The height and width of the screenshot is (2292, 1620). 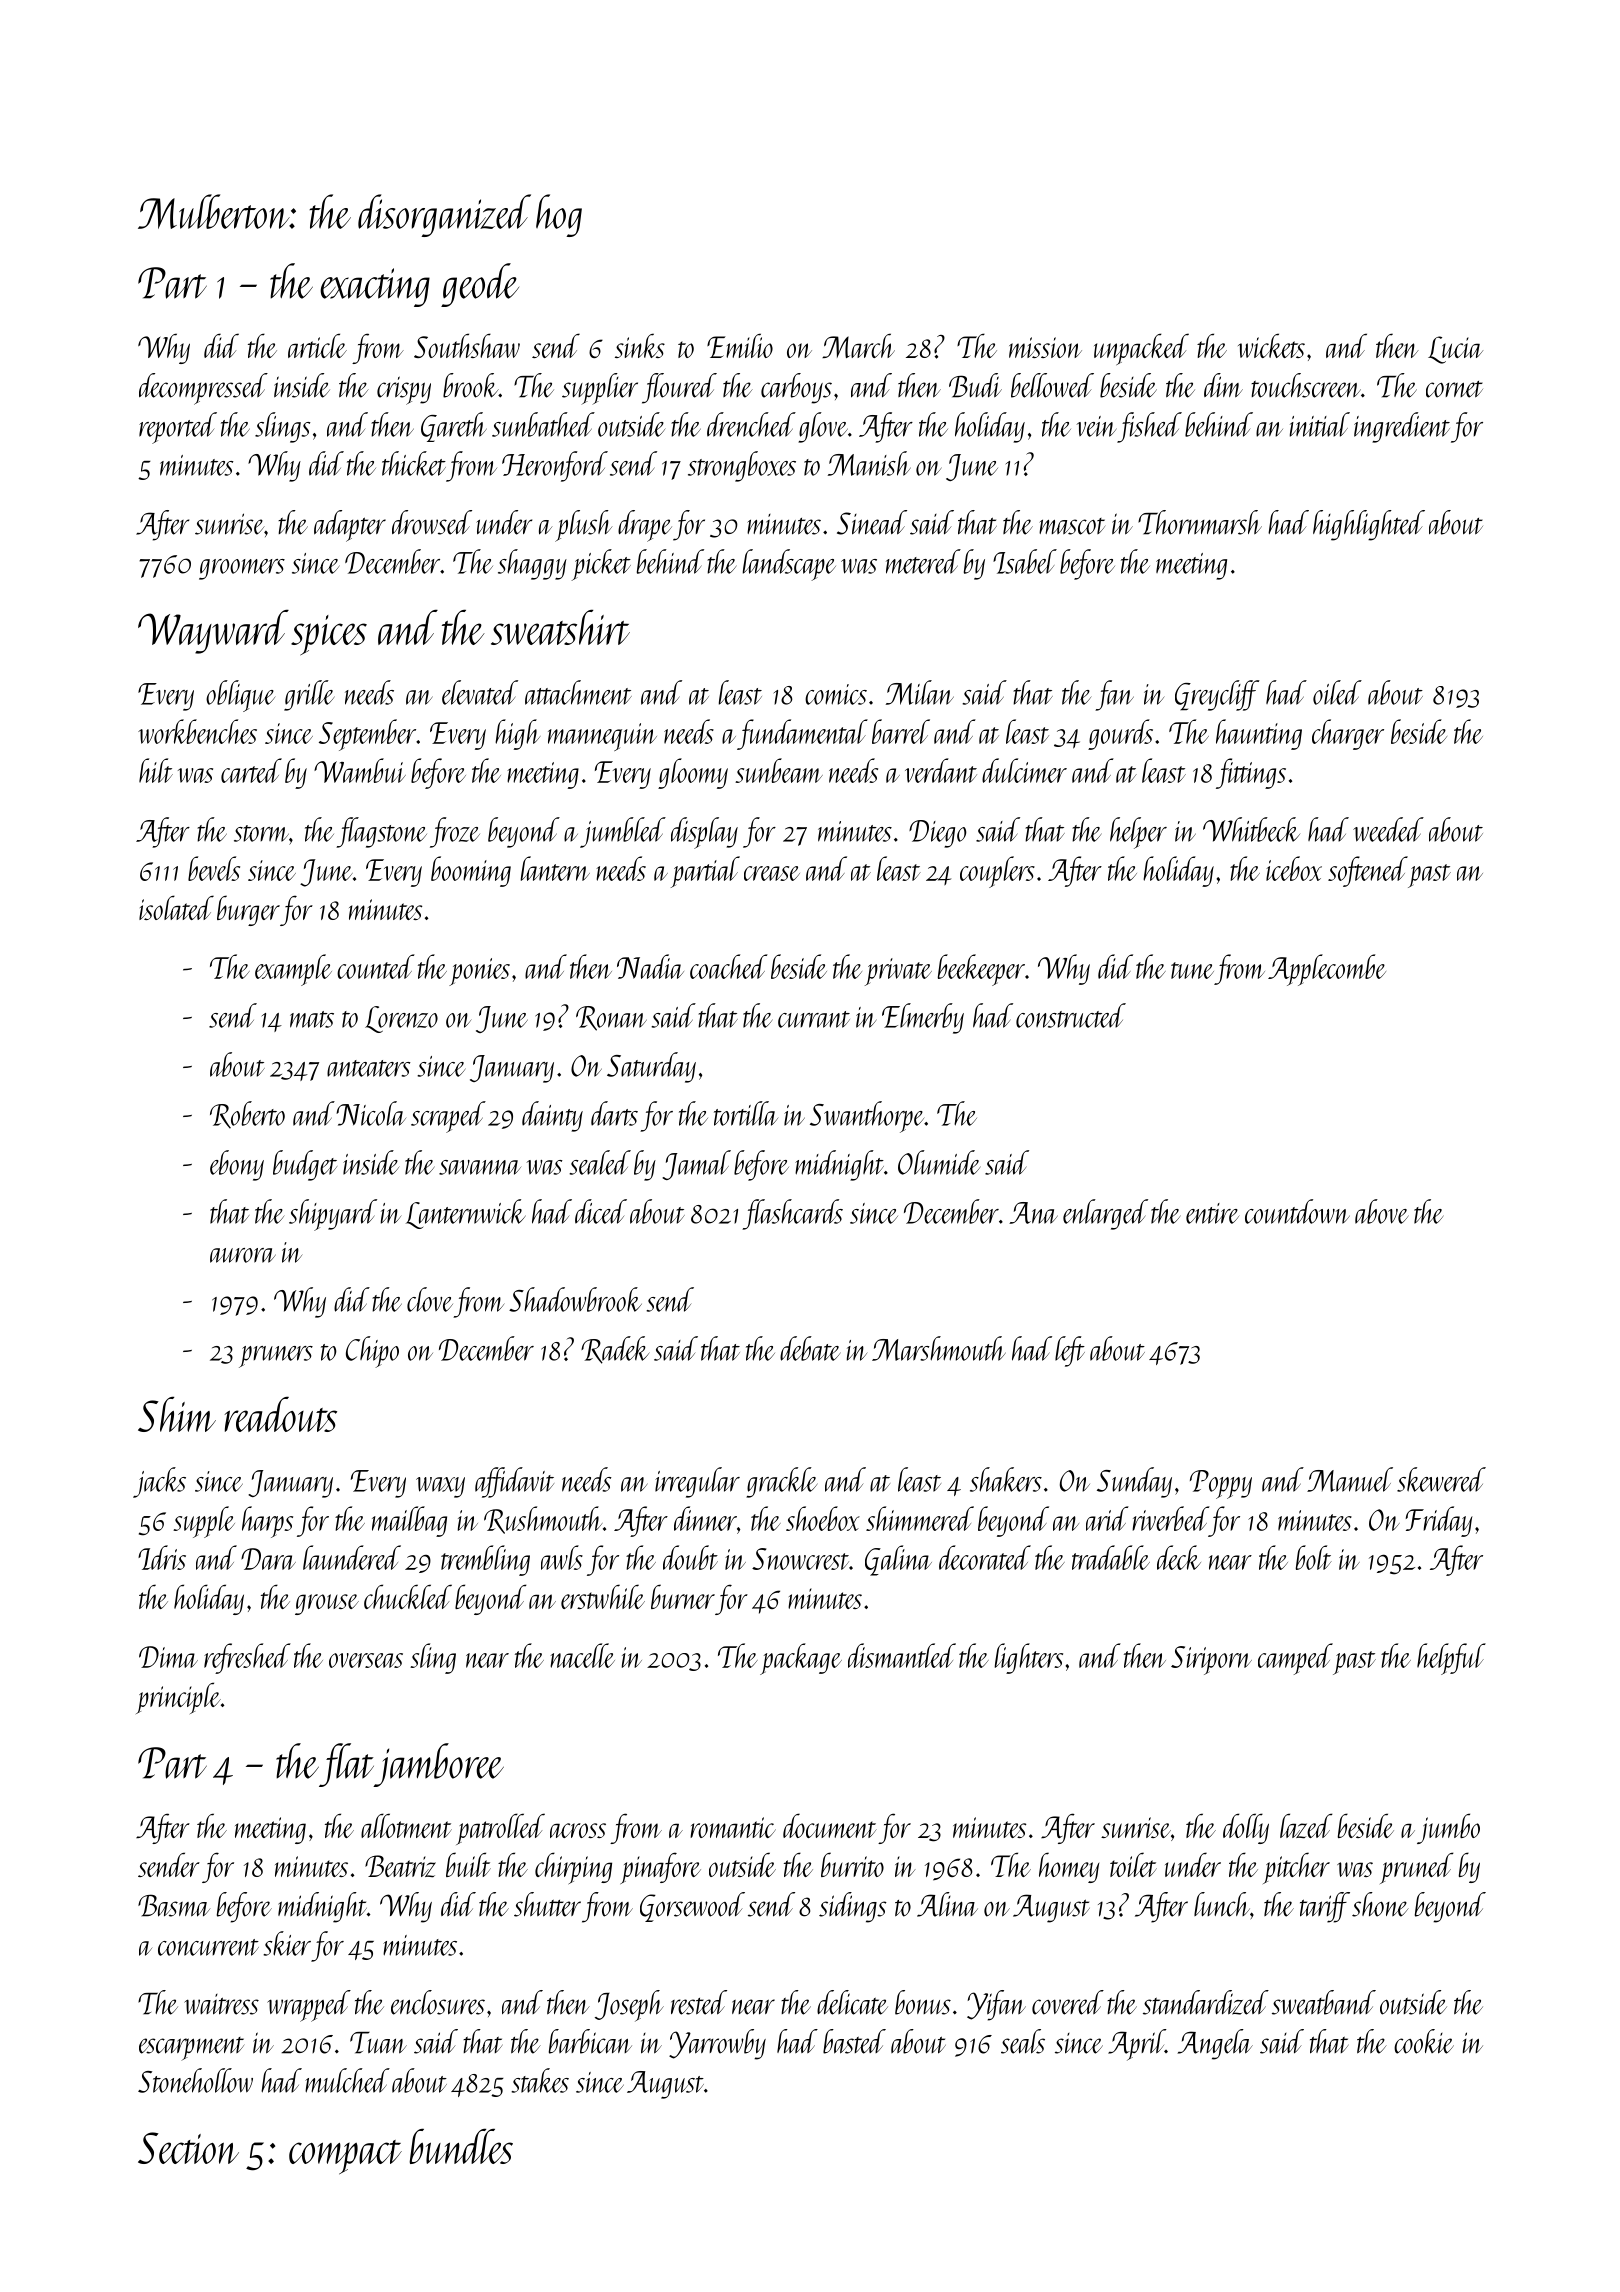 What do you see at coordinates (414, 463) in the screenshot?
I see `thicket` at bounding box center [414, 463].
